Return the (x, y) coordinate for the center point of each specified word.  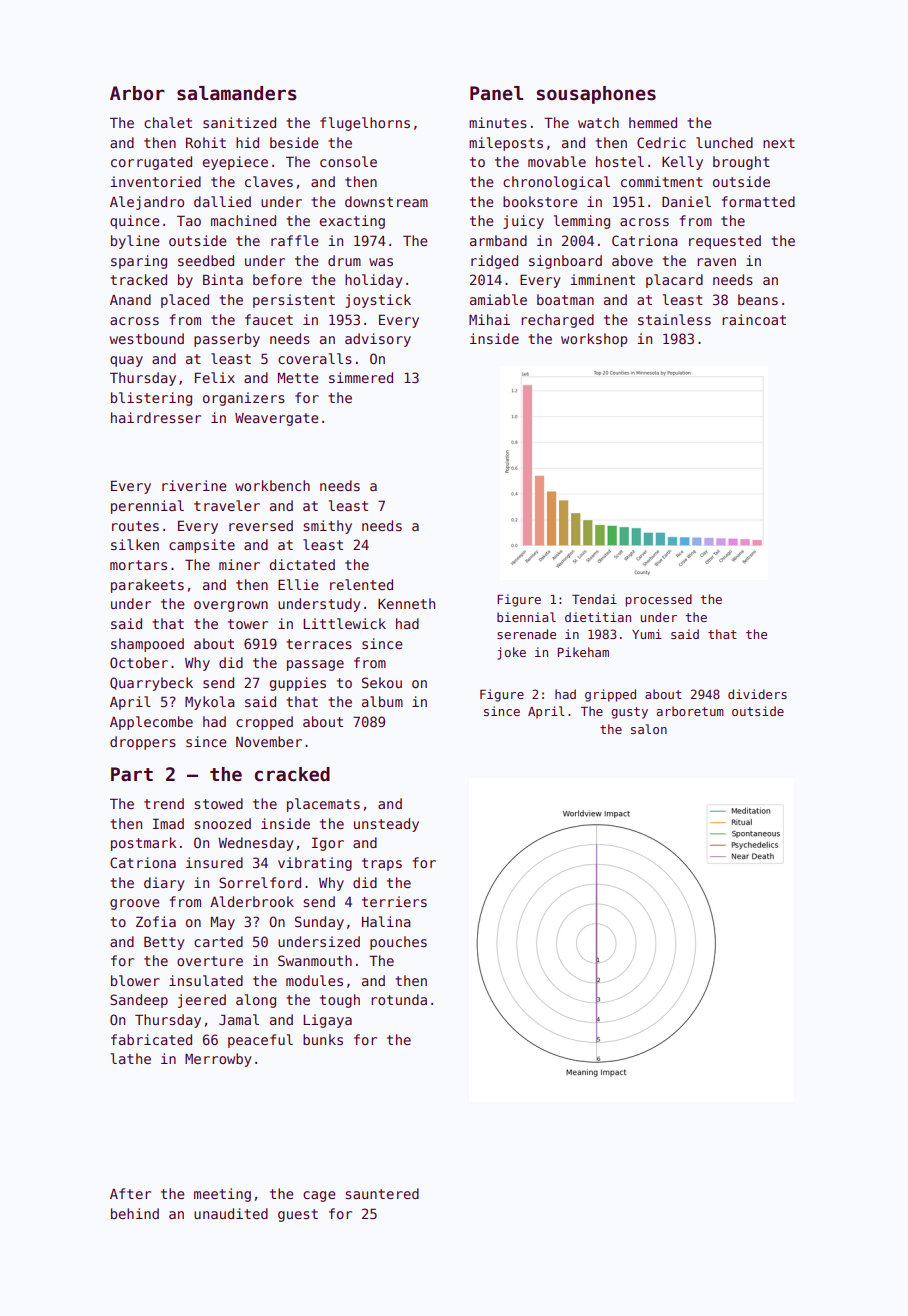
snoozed (222, 823)
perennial (147, 507)
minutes (498, 122)
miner (239, 564)
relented (361, 584)
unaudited (231, 1213)
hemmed (653, 122)
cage (319, 1196)
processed (658, 600)
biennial (526, 617)
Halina (386, 921)
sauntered (382, 1193)
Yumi (647, 634)
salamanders (236, 93)
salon (649, 729)
